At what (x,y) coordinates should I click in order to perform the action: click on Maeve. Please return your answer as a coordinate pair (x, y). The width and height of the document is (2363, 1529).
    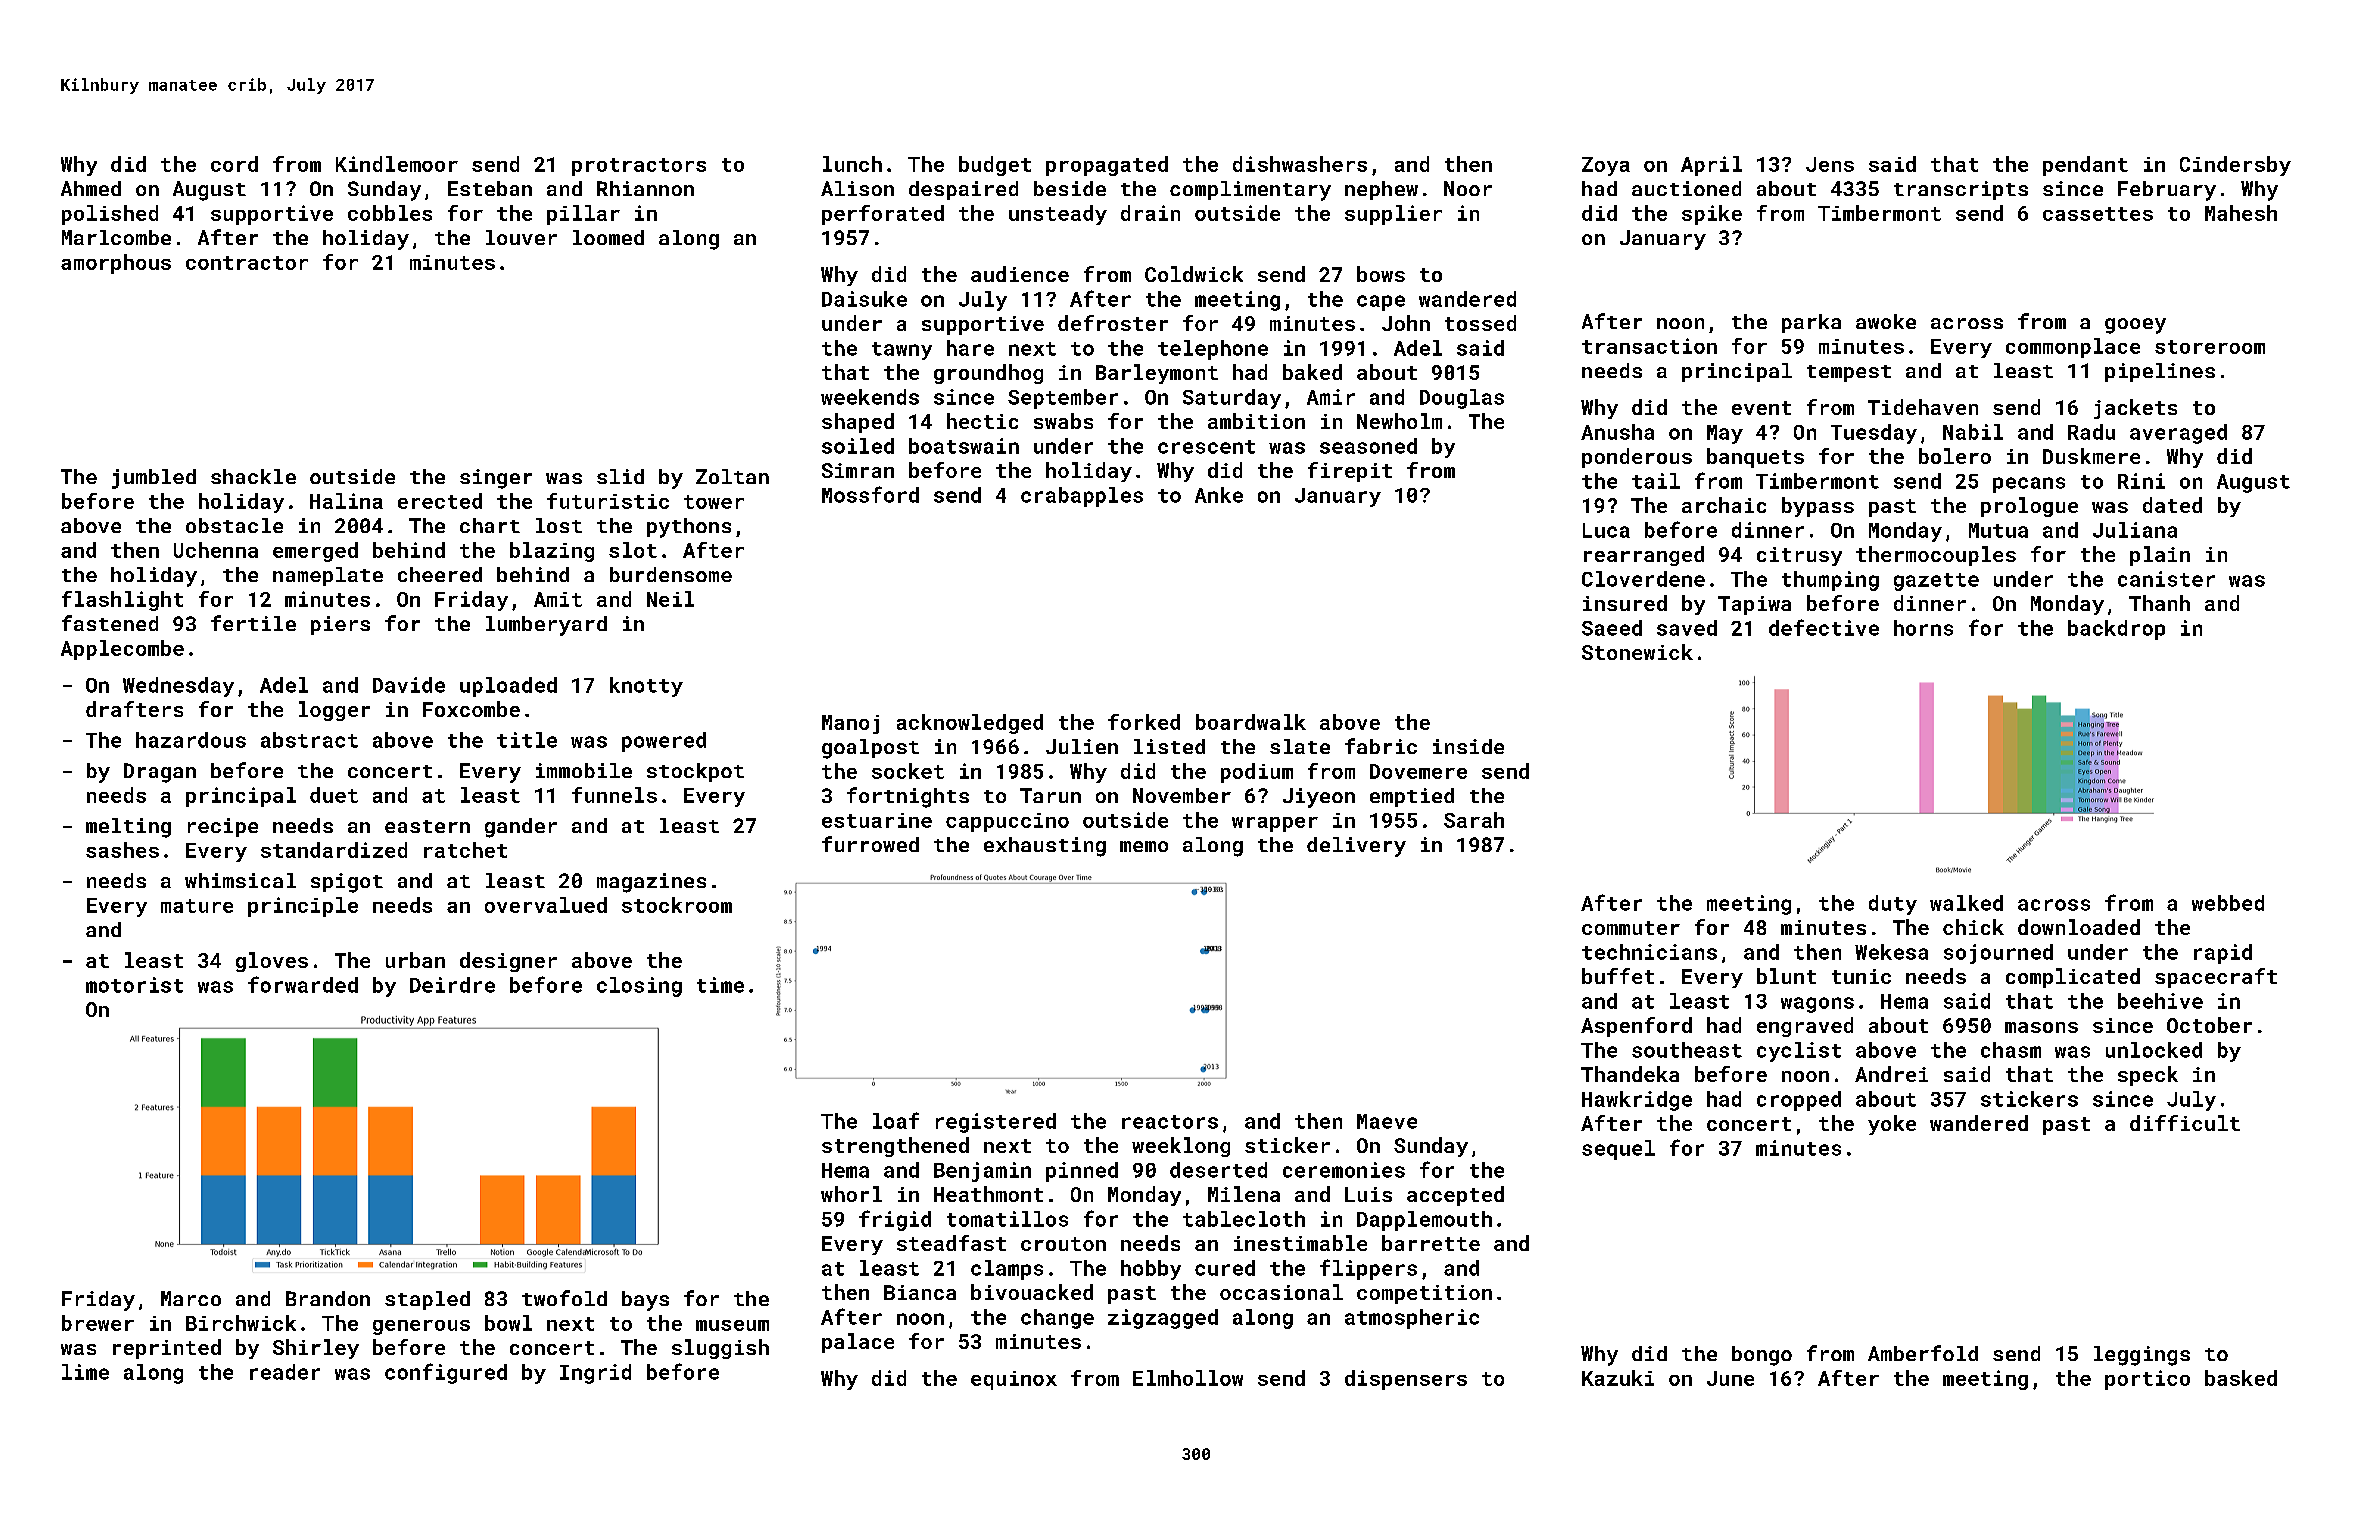
    Looking at the image, I should click on (1387, 1121).
